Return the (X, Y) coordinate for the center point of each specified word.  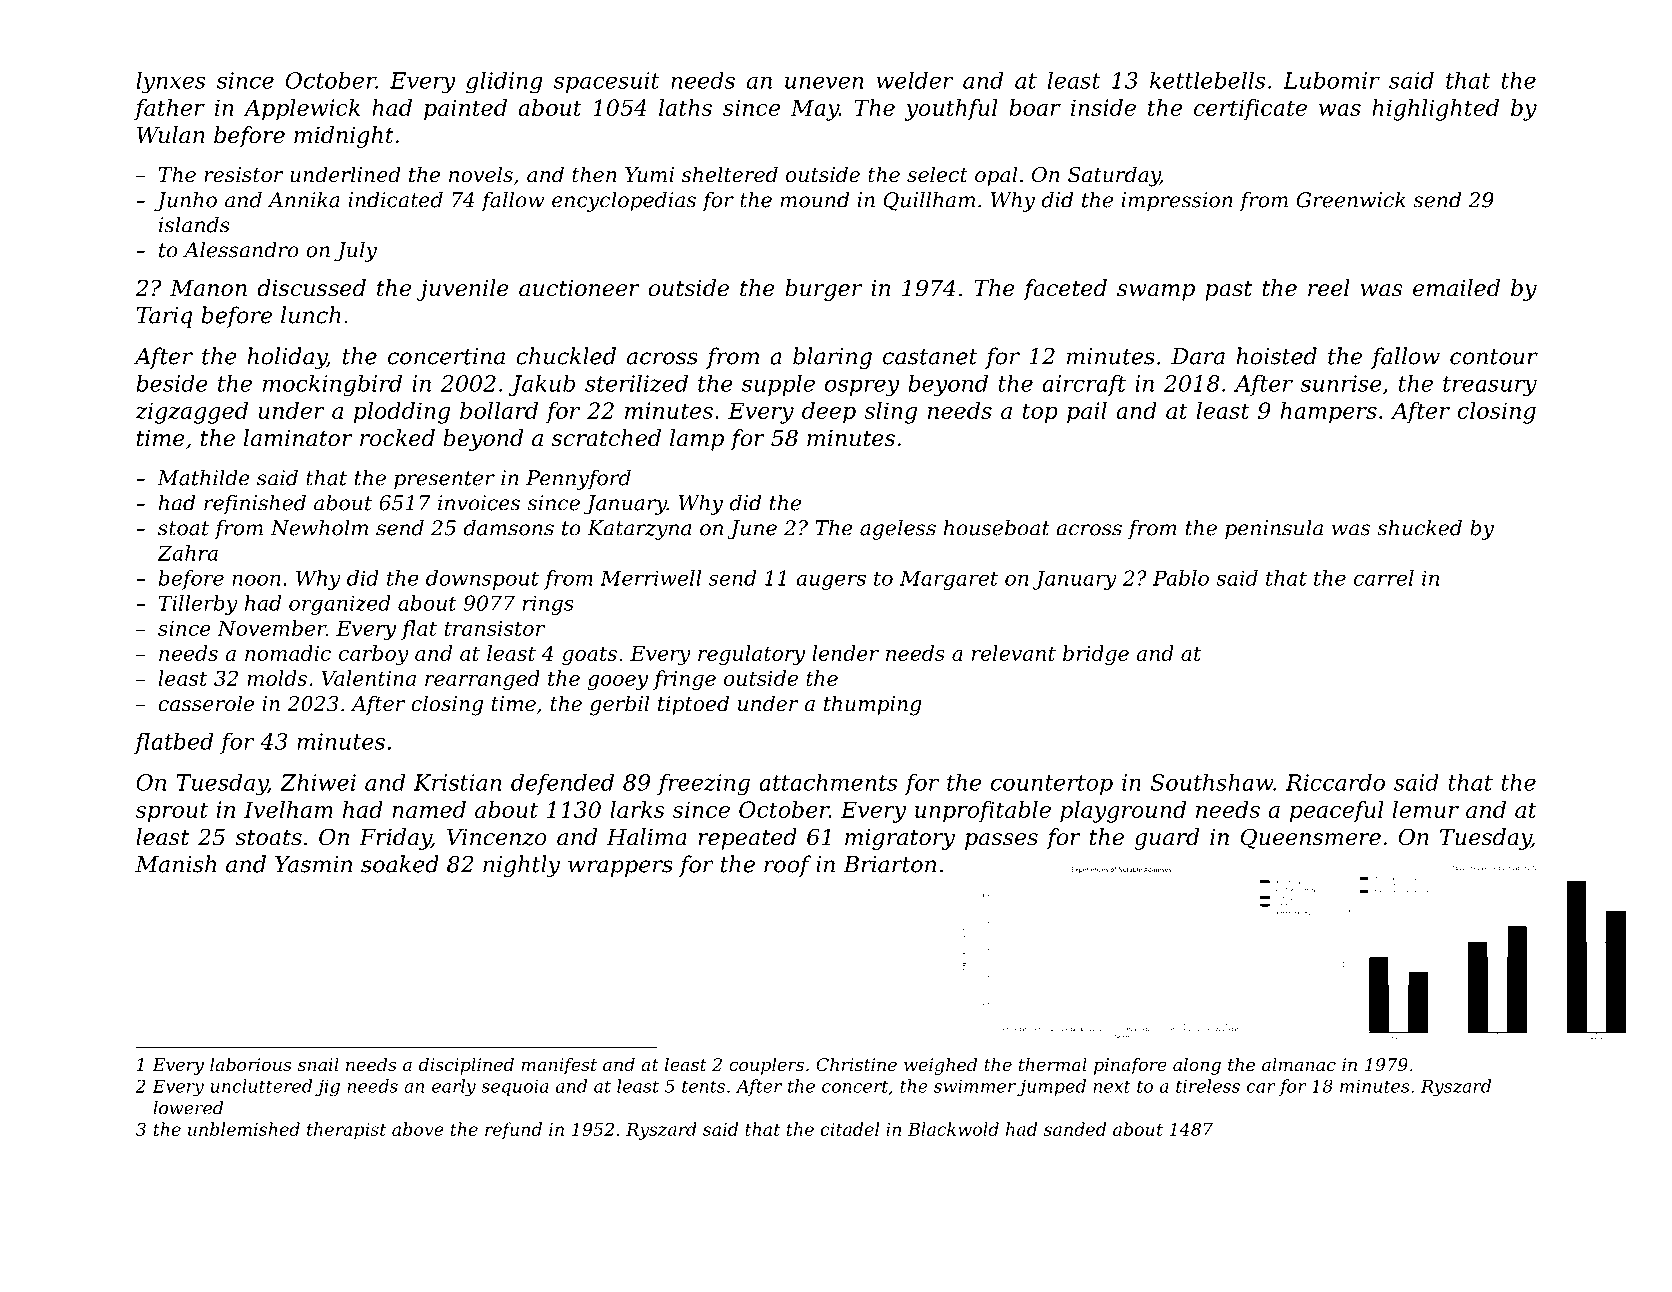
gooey (618, 683)
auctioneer (579, 288)
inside (1103, 107)
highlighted (1435, 110)
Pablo (1181, 578)
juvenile (463, 290)
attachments (828, 782)
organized (340, 605)
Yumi (649, 175)
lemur (1426, 809)
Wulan (171, 135)
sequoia (515, 1087)
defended (562, 784)
